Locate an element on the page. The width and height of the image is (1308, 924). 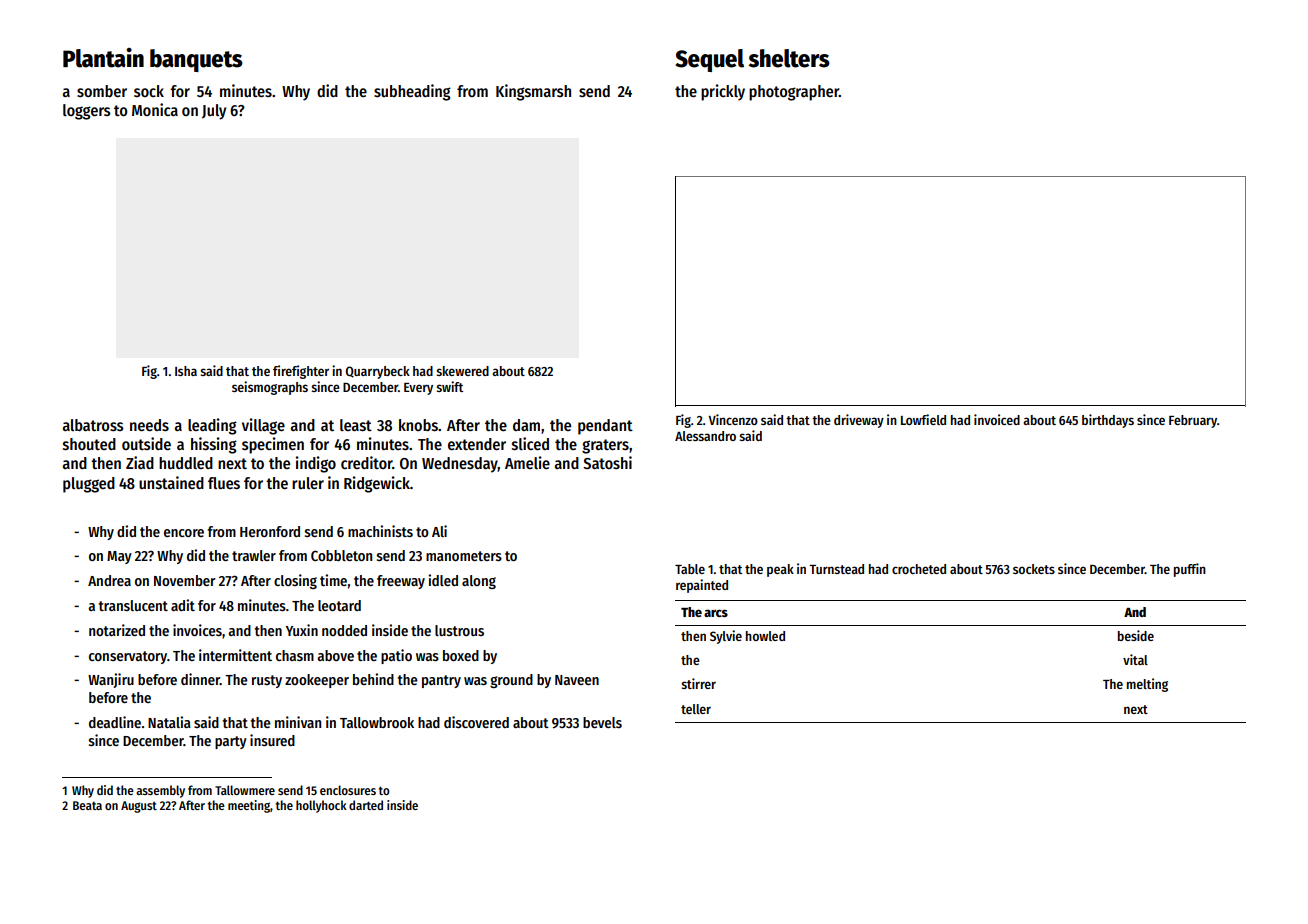
Isha is located at coordinates (186, 371).
